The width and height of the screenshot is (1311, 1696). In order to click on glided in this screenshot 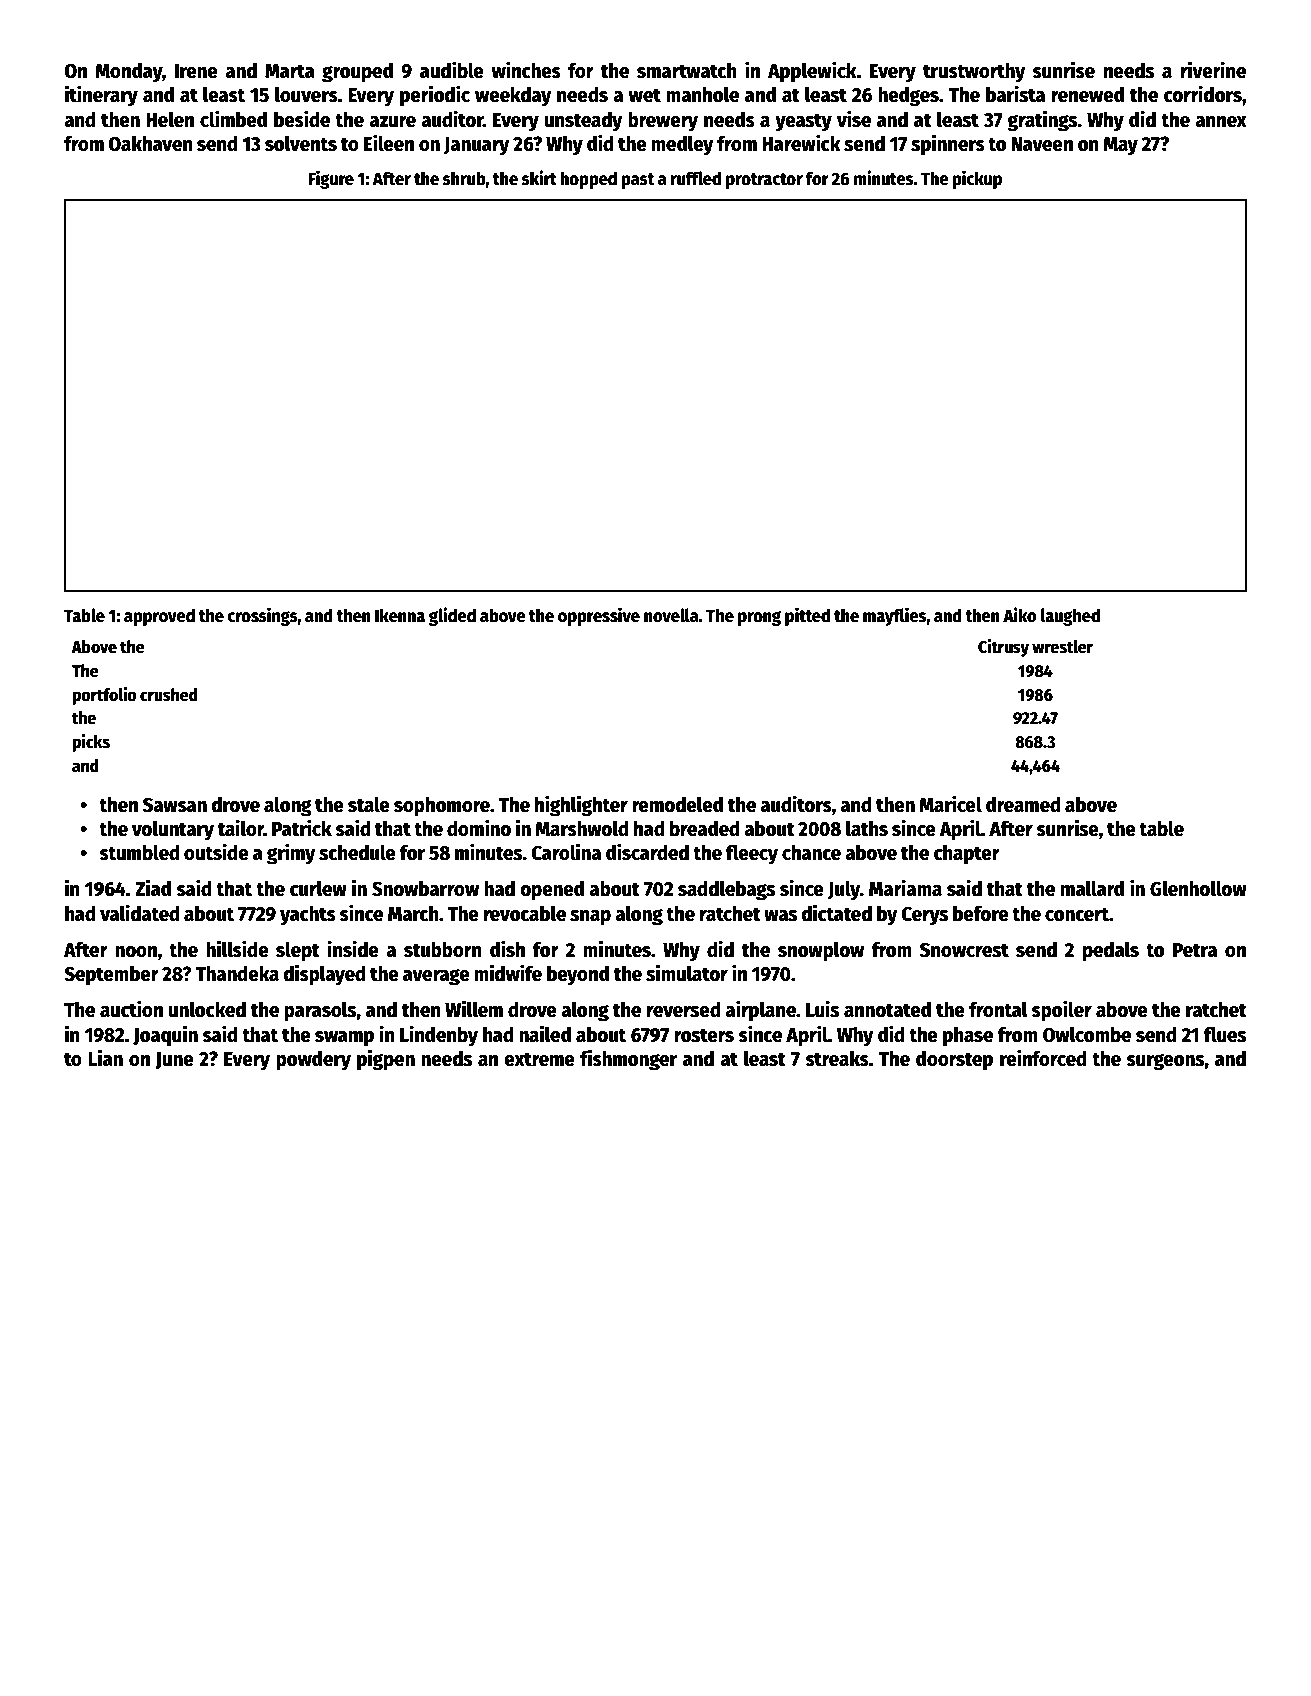, I will do `click(452, 616)`.
